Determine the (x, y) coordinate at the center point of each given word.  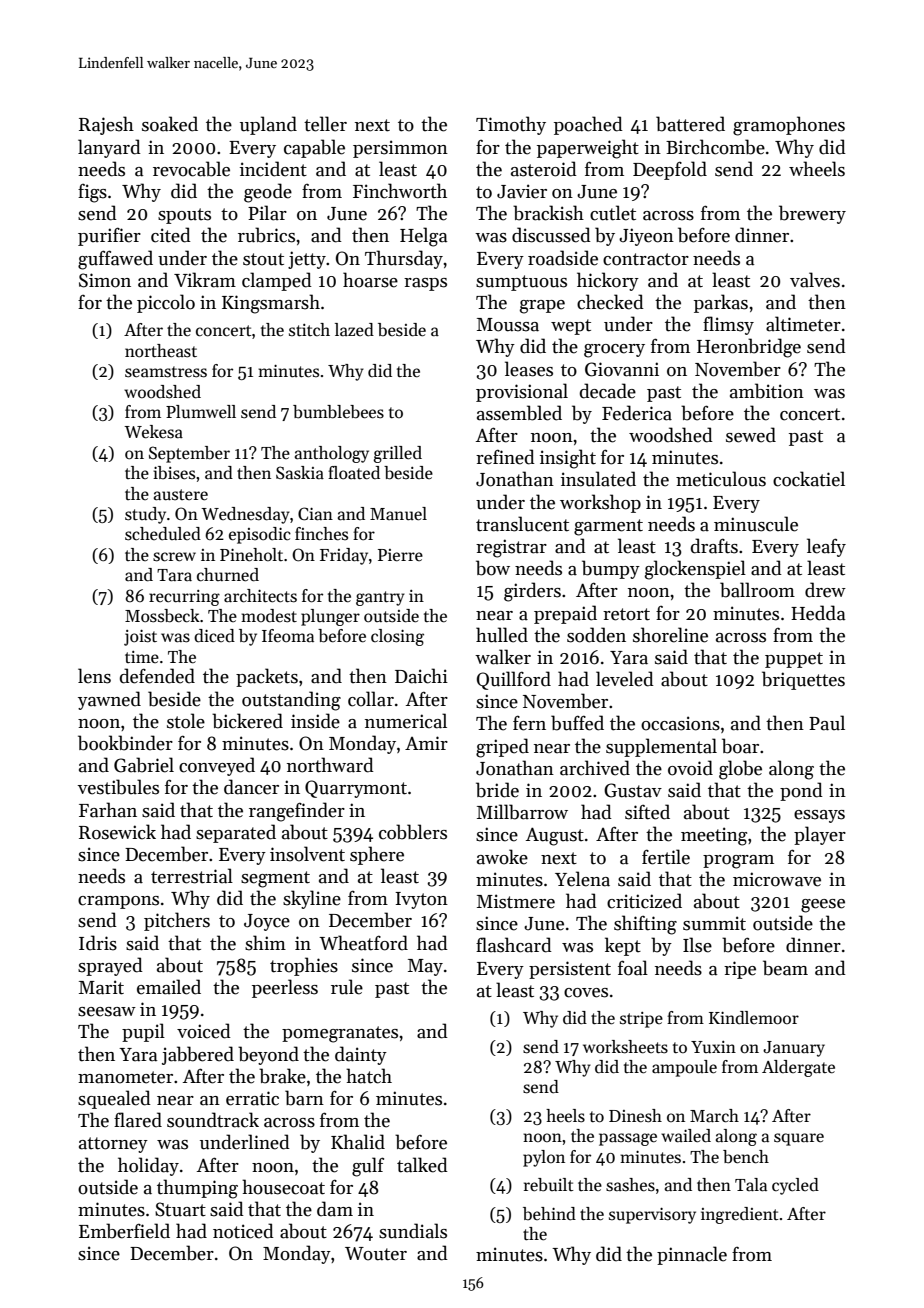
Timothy (511, 125)
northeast (161, 351)
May (425, 967)
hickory (608, 281)
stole (186, 721)
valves (815, 280)
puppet (794, 660)
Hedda (818, 613)
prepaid (565, 614)
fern (529, 723)
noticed (243, 1231)
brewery (812, 214)
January (794, 1049)
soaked (170, 124)
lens (94, 676)
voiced (204, 1031)
